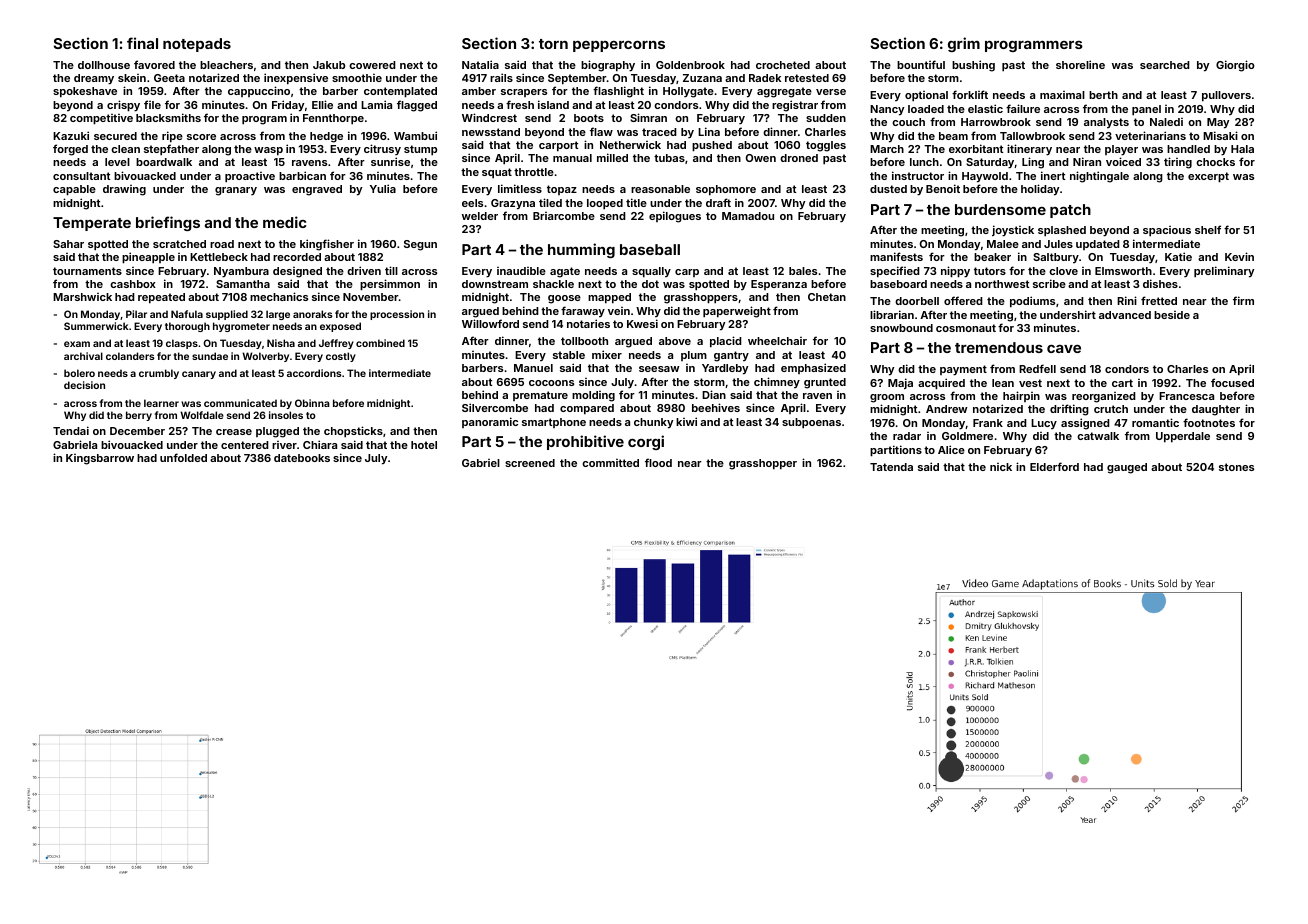  Describe the element at coordinates (101, 119) in the image. I see `competitive` at that location.
